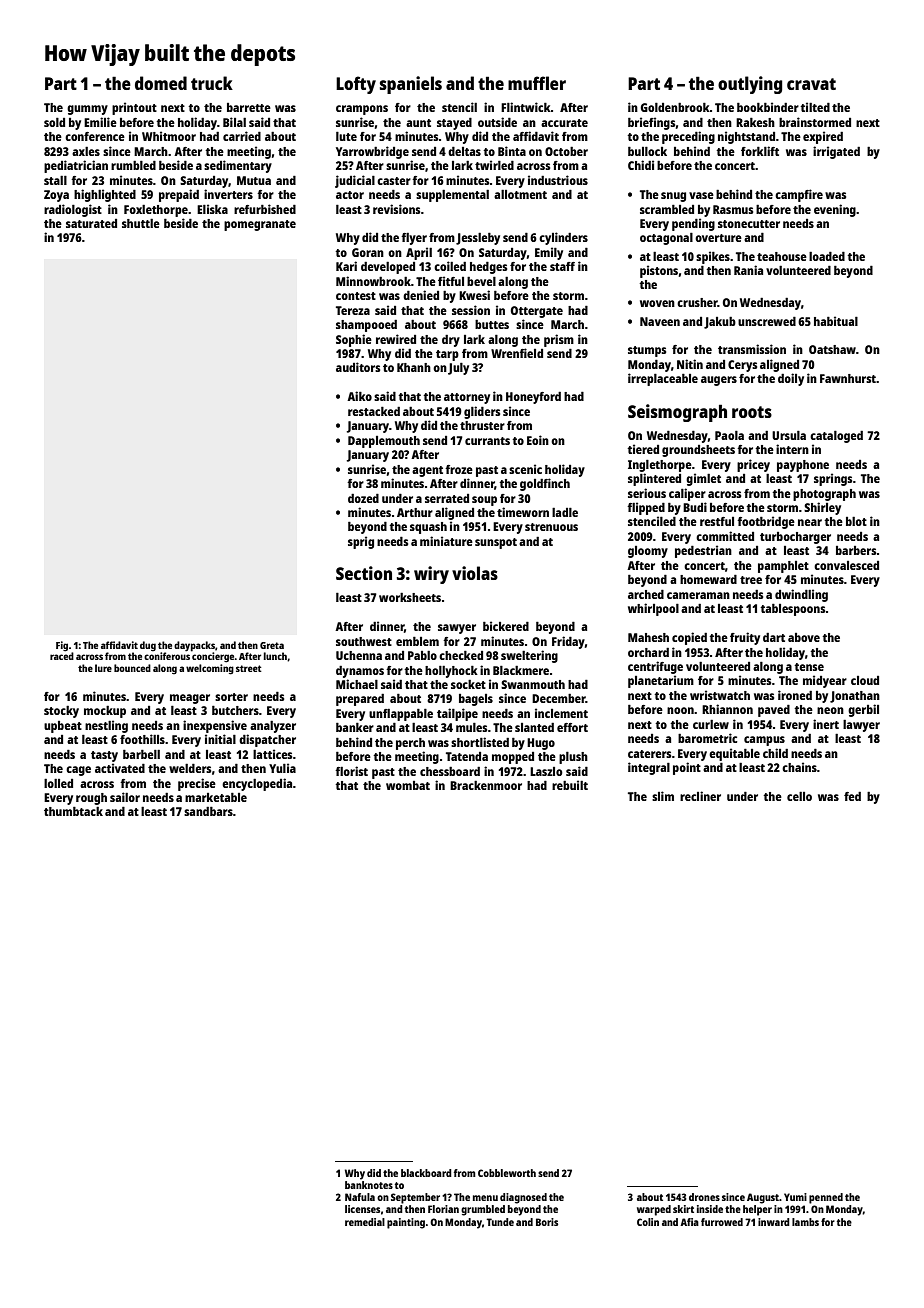  Describe the element at coordinates (811, 84) in the screenshot. I see `cravat` at that location.
